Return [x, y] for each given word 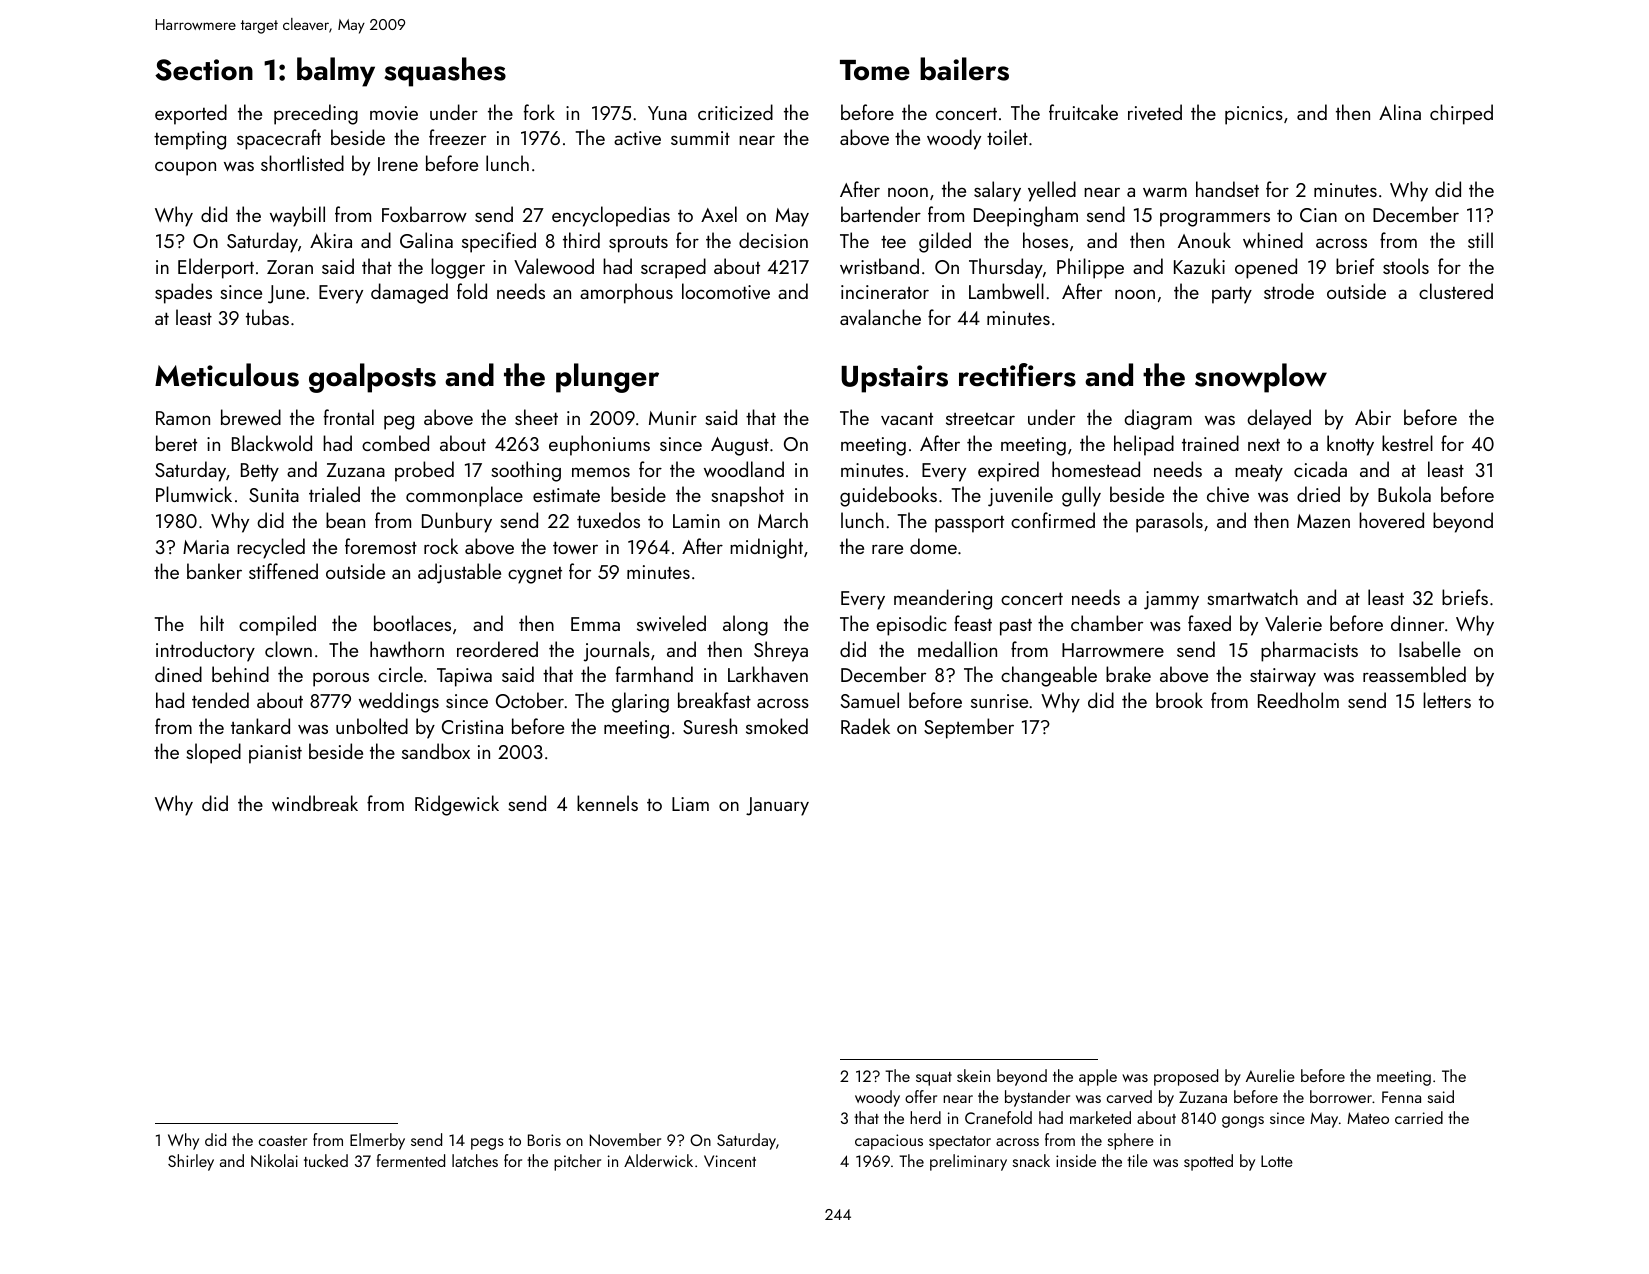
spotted [1208, 1162]
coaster [283, 1141]
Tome [875, 70]
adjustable [459, 573]
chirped [1461, 114]
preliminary [968, 1162]
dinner [1417, 623]
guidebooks [888, 496]
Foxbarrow [424, 214]
